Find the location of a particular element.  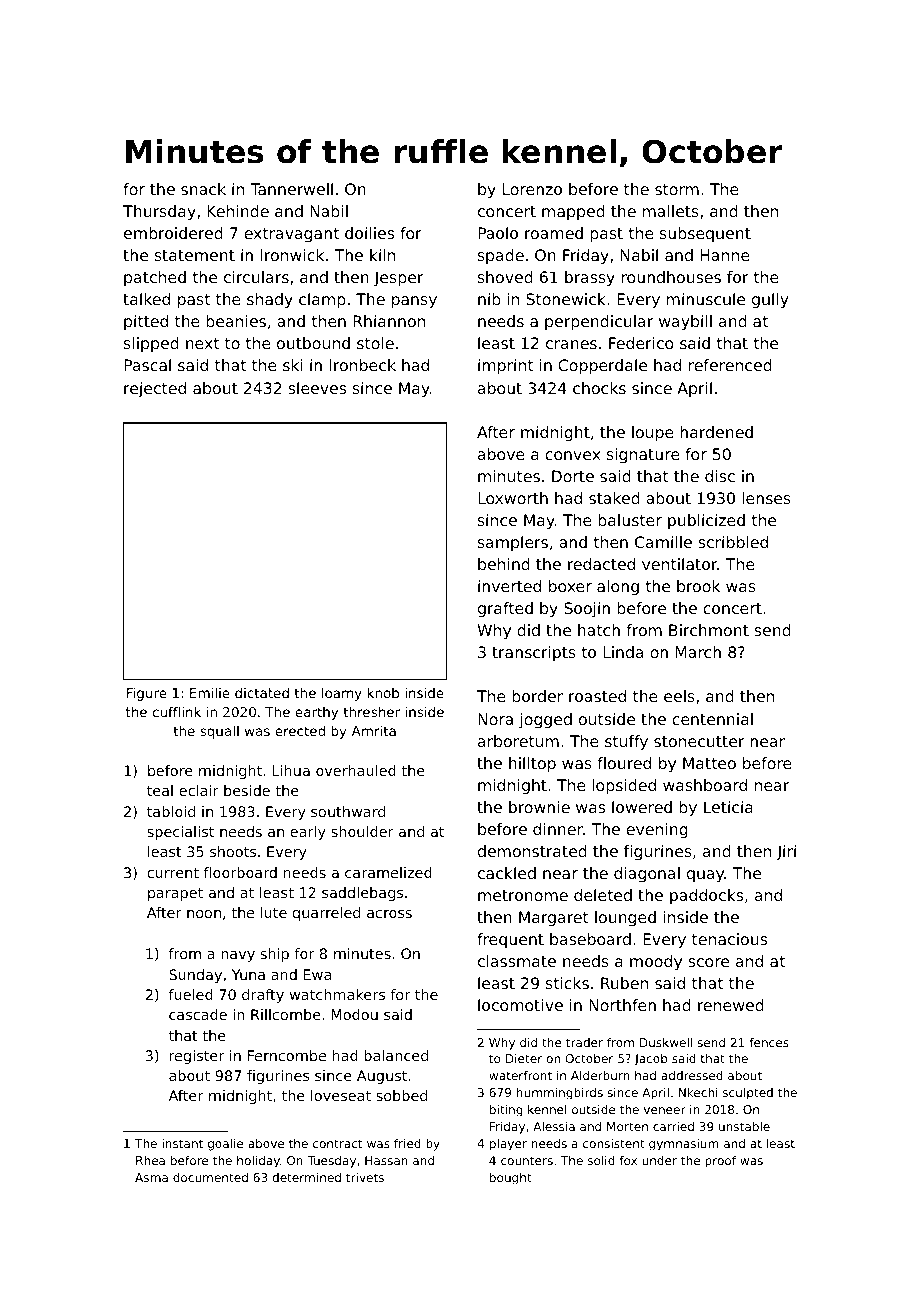

talked is located at coordinates (146, 299).
